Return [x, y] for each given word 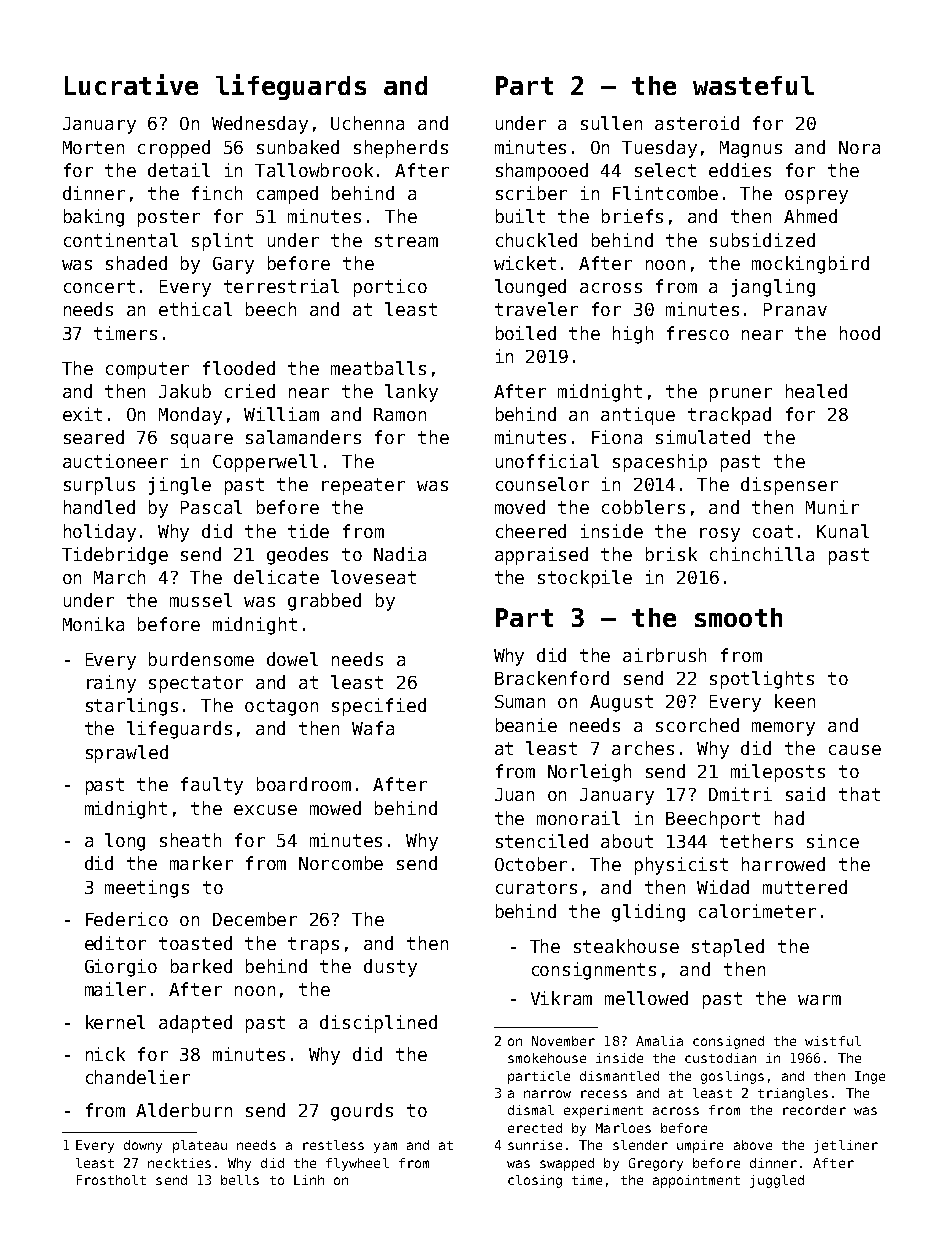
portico [390, 288]
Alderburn [184, 1110]
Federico [127, 919]
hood [860, 333]
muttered [805, 887]
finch [217, 193]
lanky [411, 393]
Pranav [795, 309]
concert [99, 286]
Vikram [561, 998]
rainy [111, 684]
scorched [697, 725]
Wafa [373, 728]
